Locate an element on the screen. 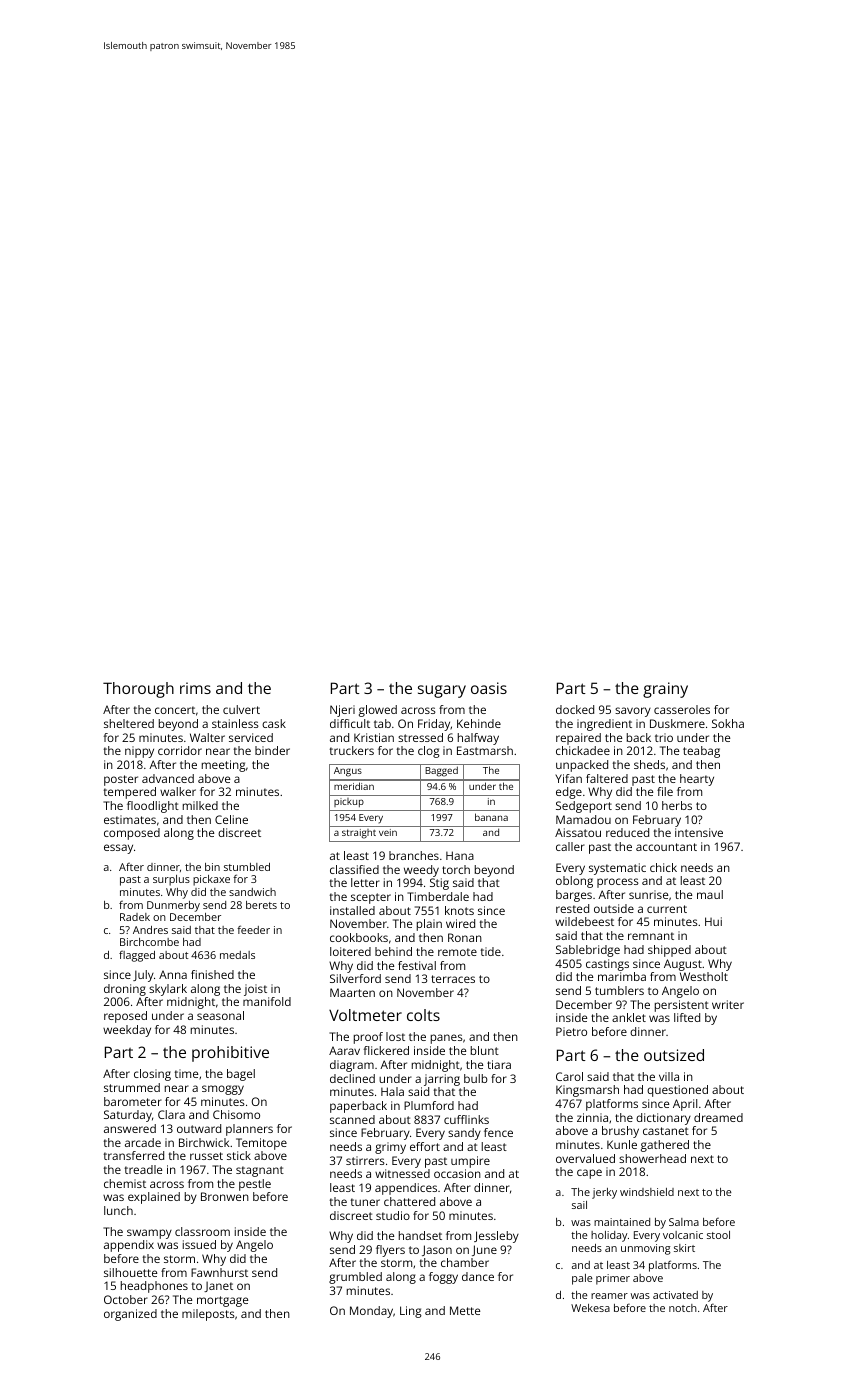 This screenshot has height=1400, width=849. reduced is located at coordinates (627, 832).
